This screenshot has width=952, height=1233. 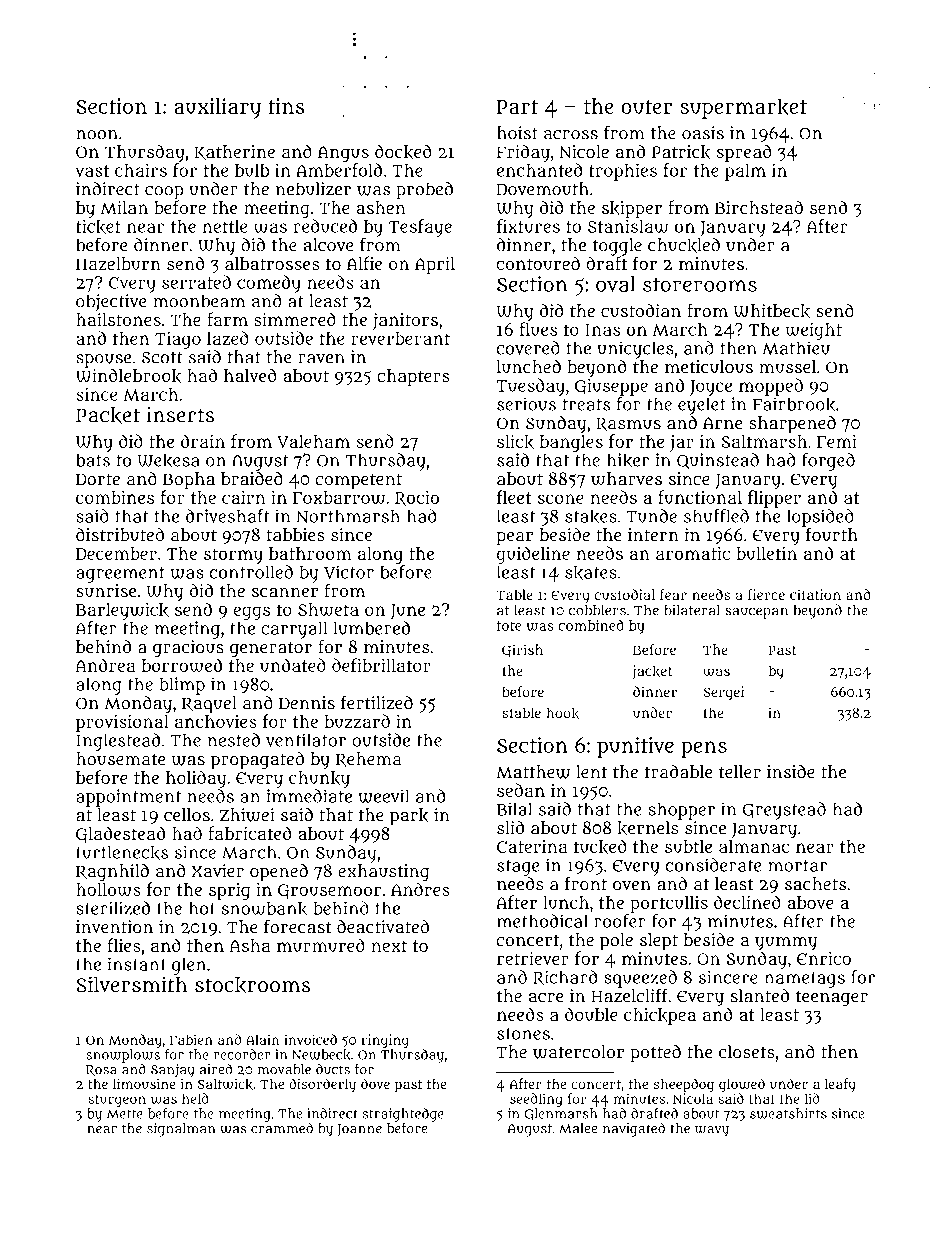 What do you see at coordinates (225, 226) in the screenshot?
I see `nettle` at bounding box center [225, 226].
